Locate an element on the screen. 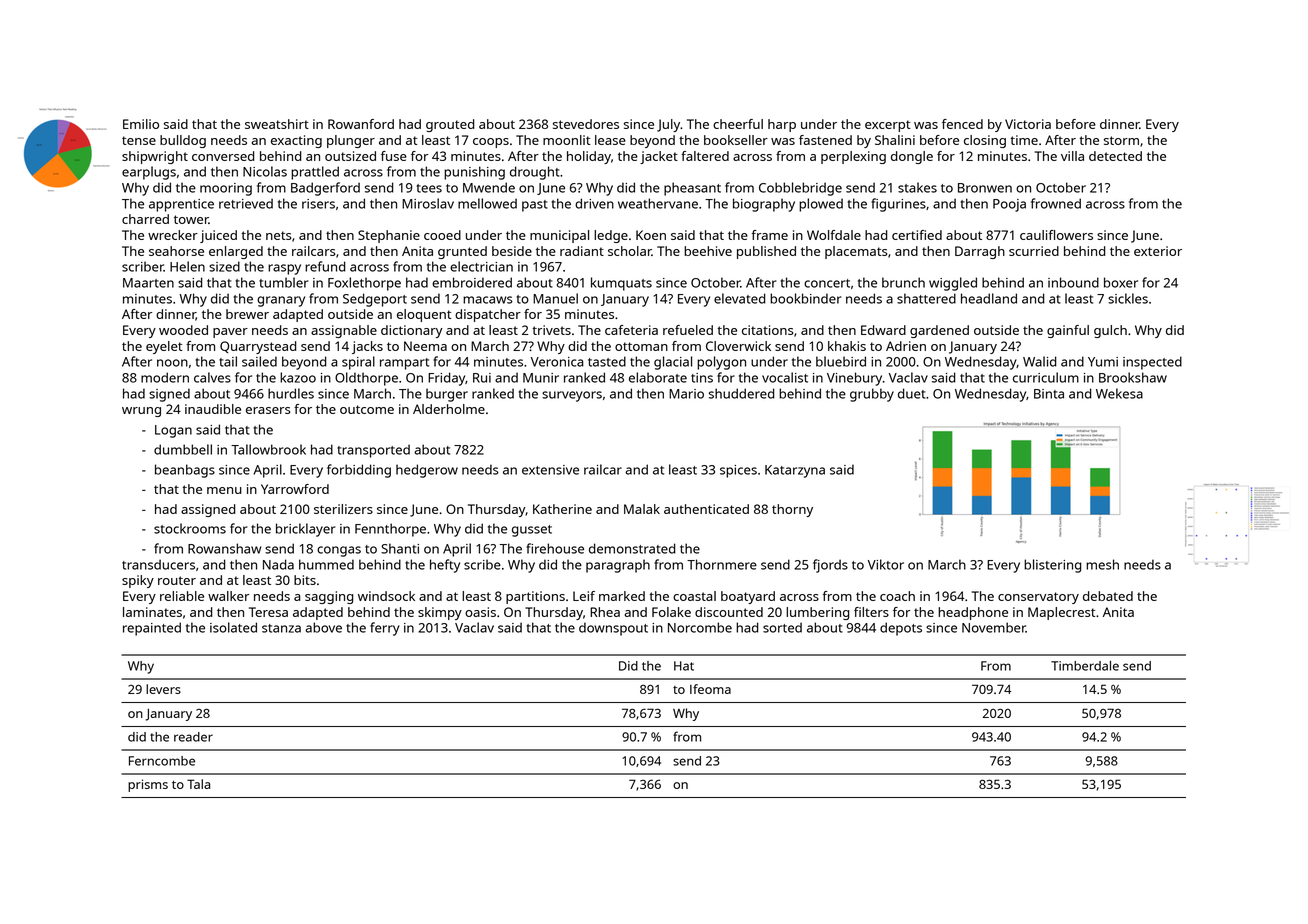 The width and height of the screenshot is (1308, 924). sweatshirt is located at coordinates (277, 124).
